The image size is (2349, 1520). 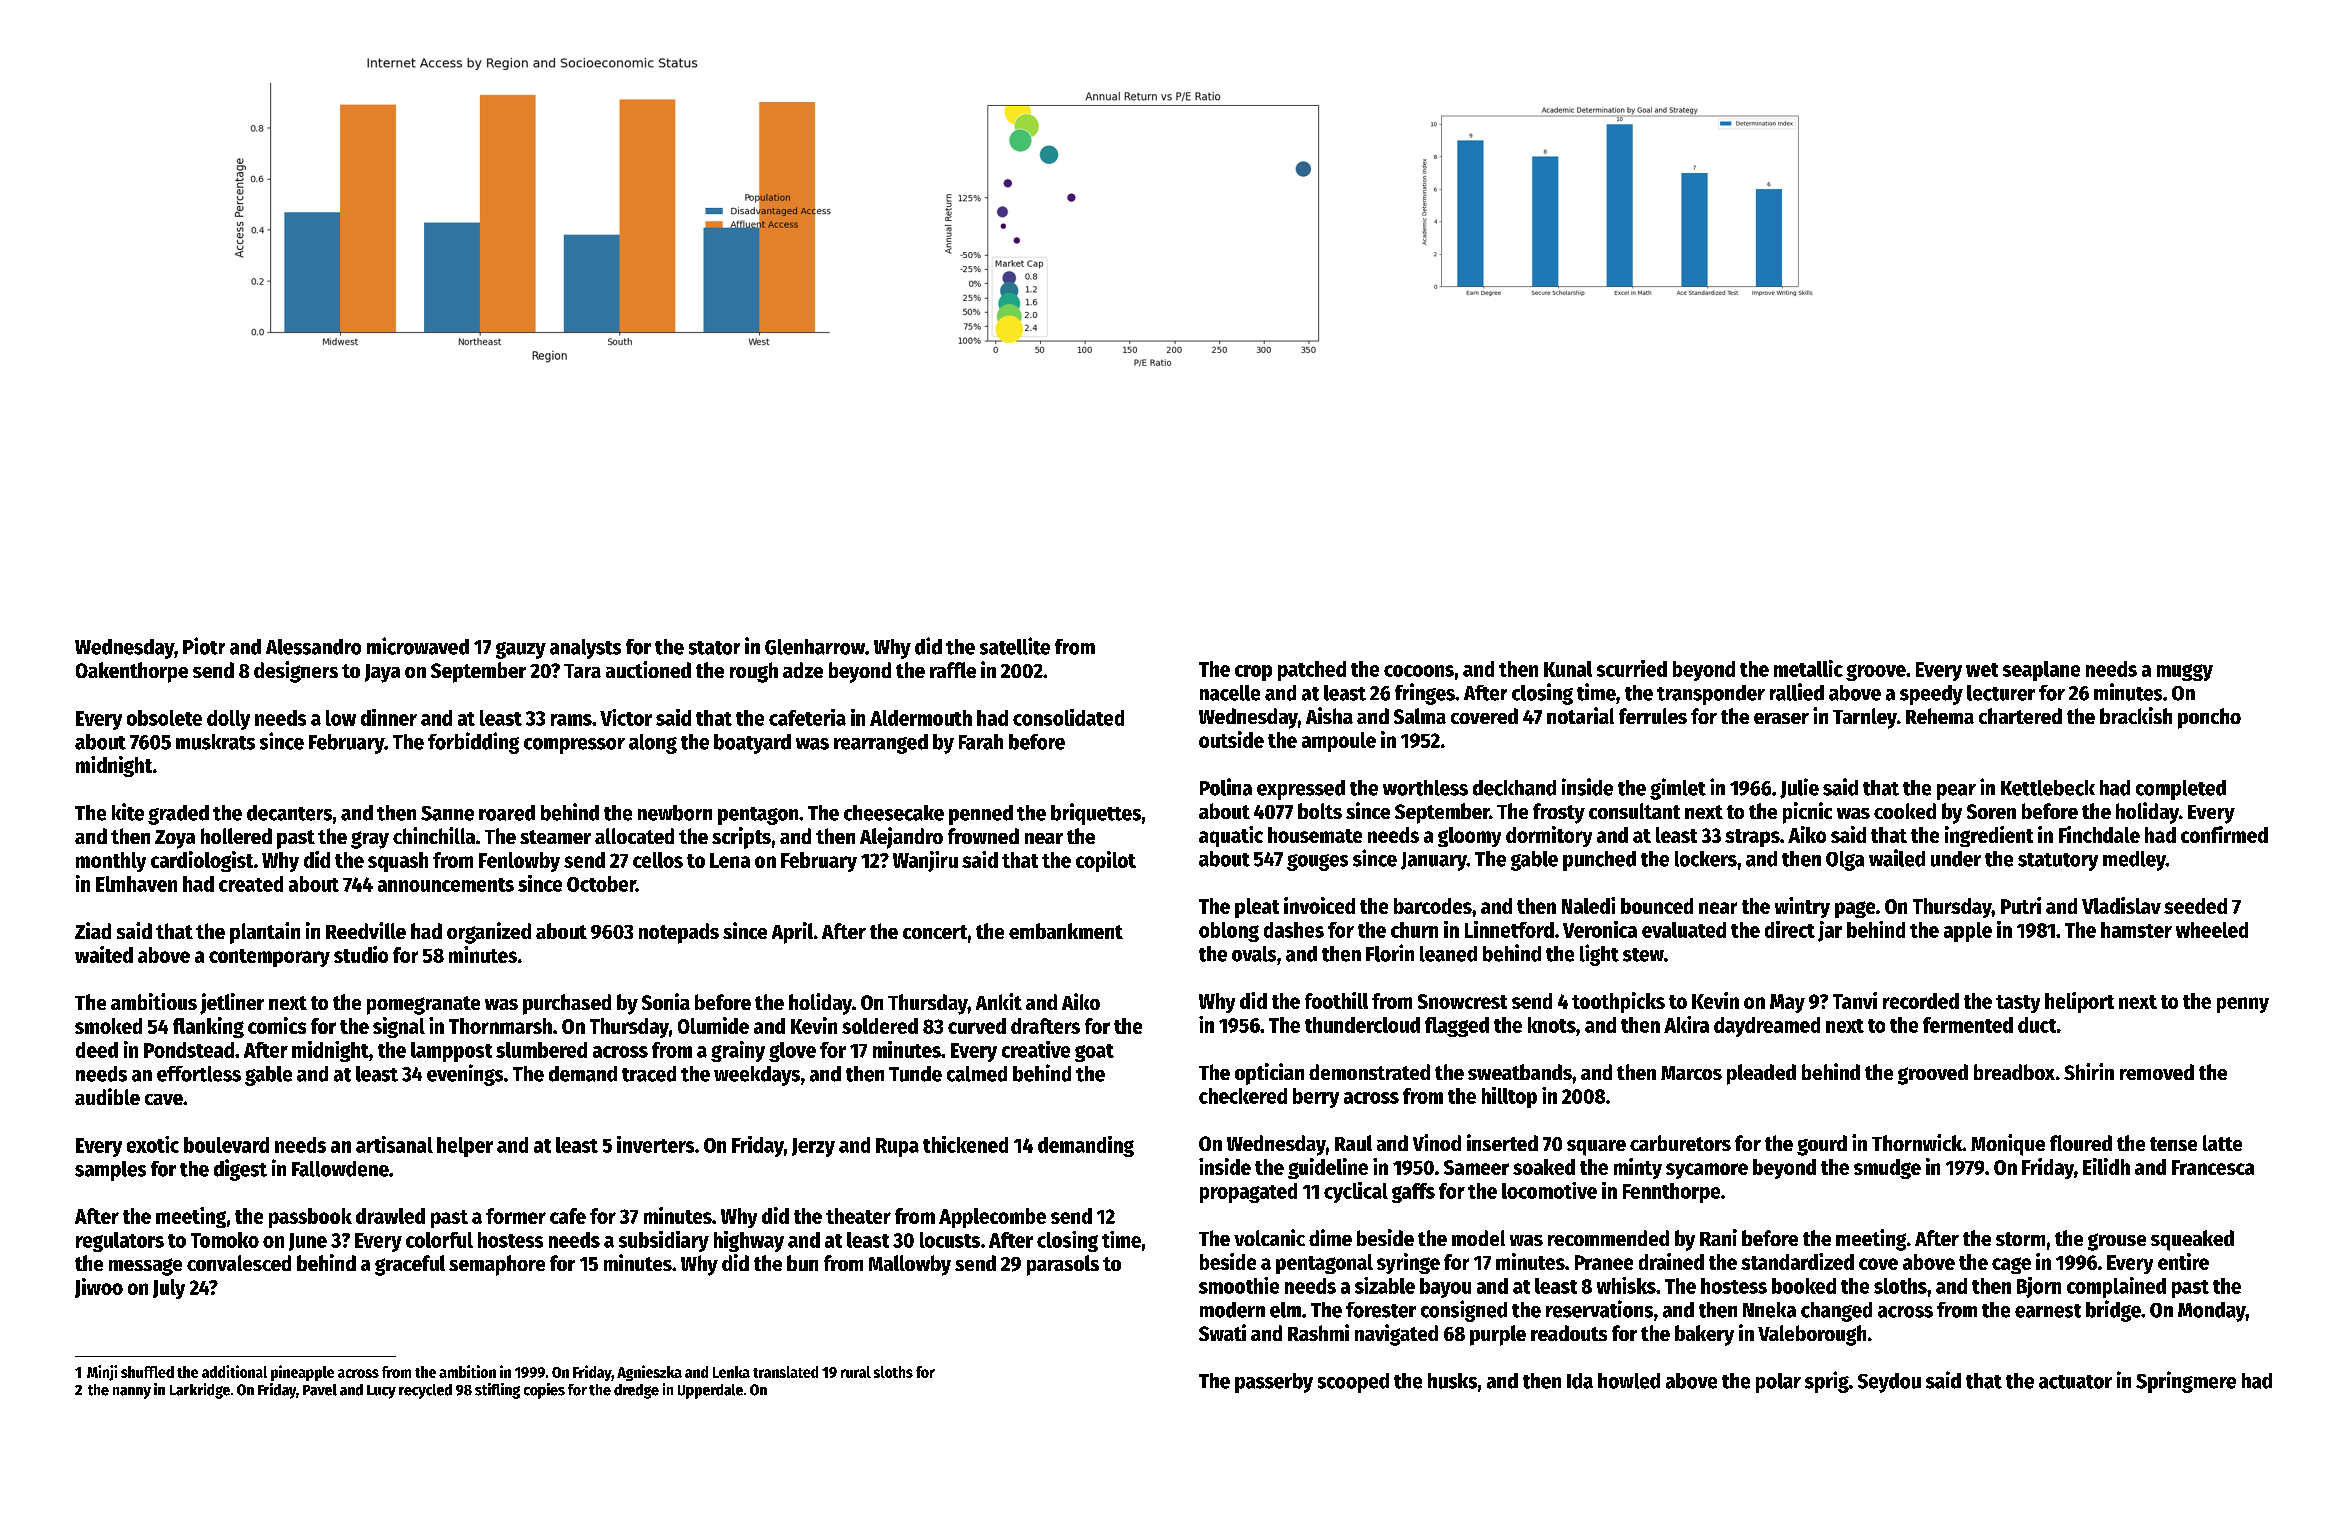 I want to click on monthly, so click(x=111, y=862).
